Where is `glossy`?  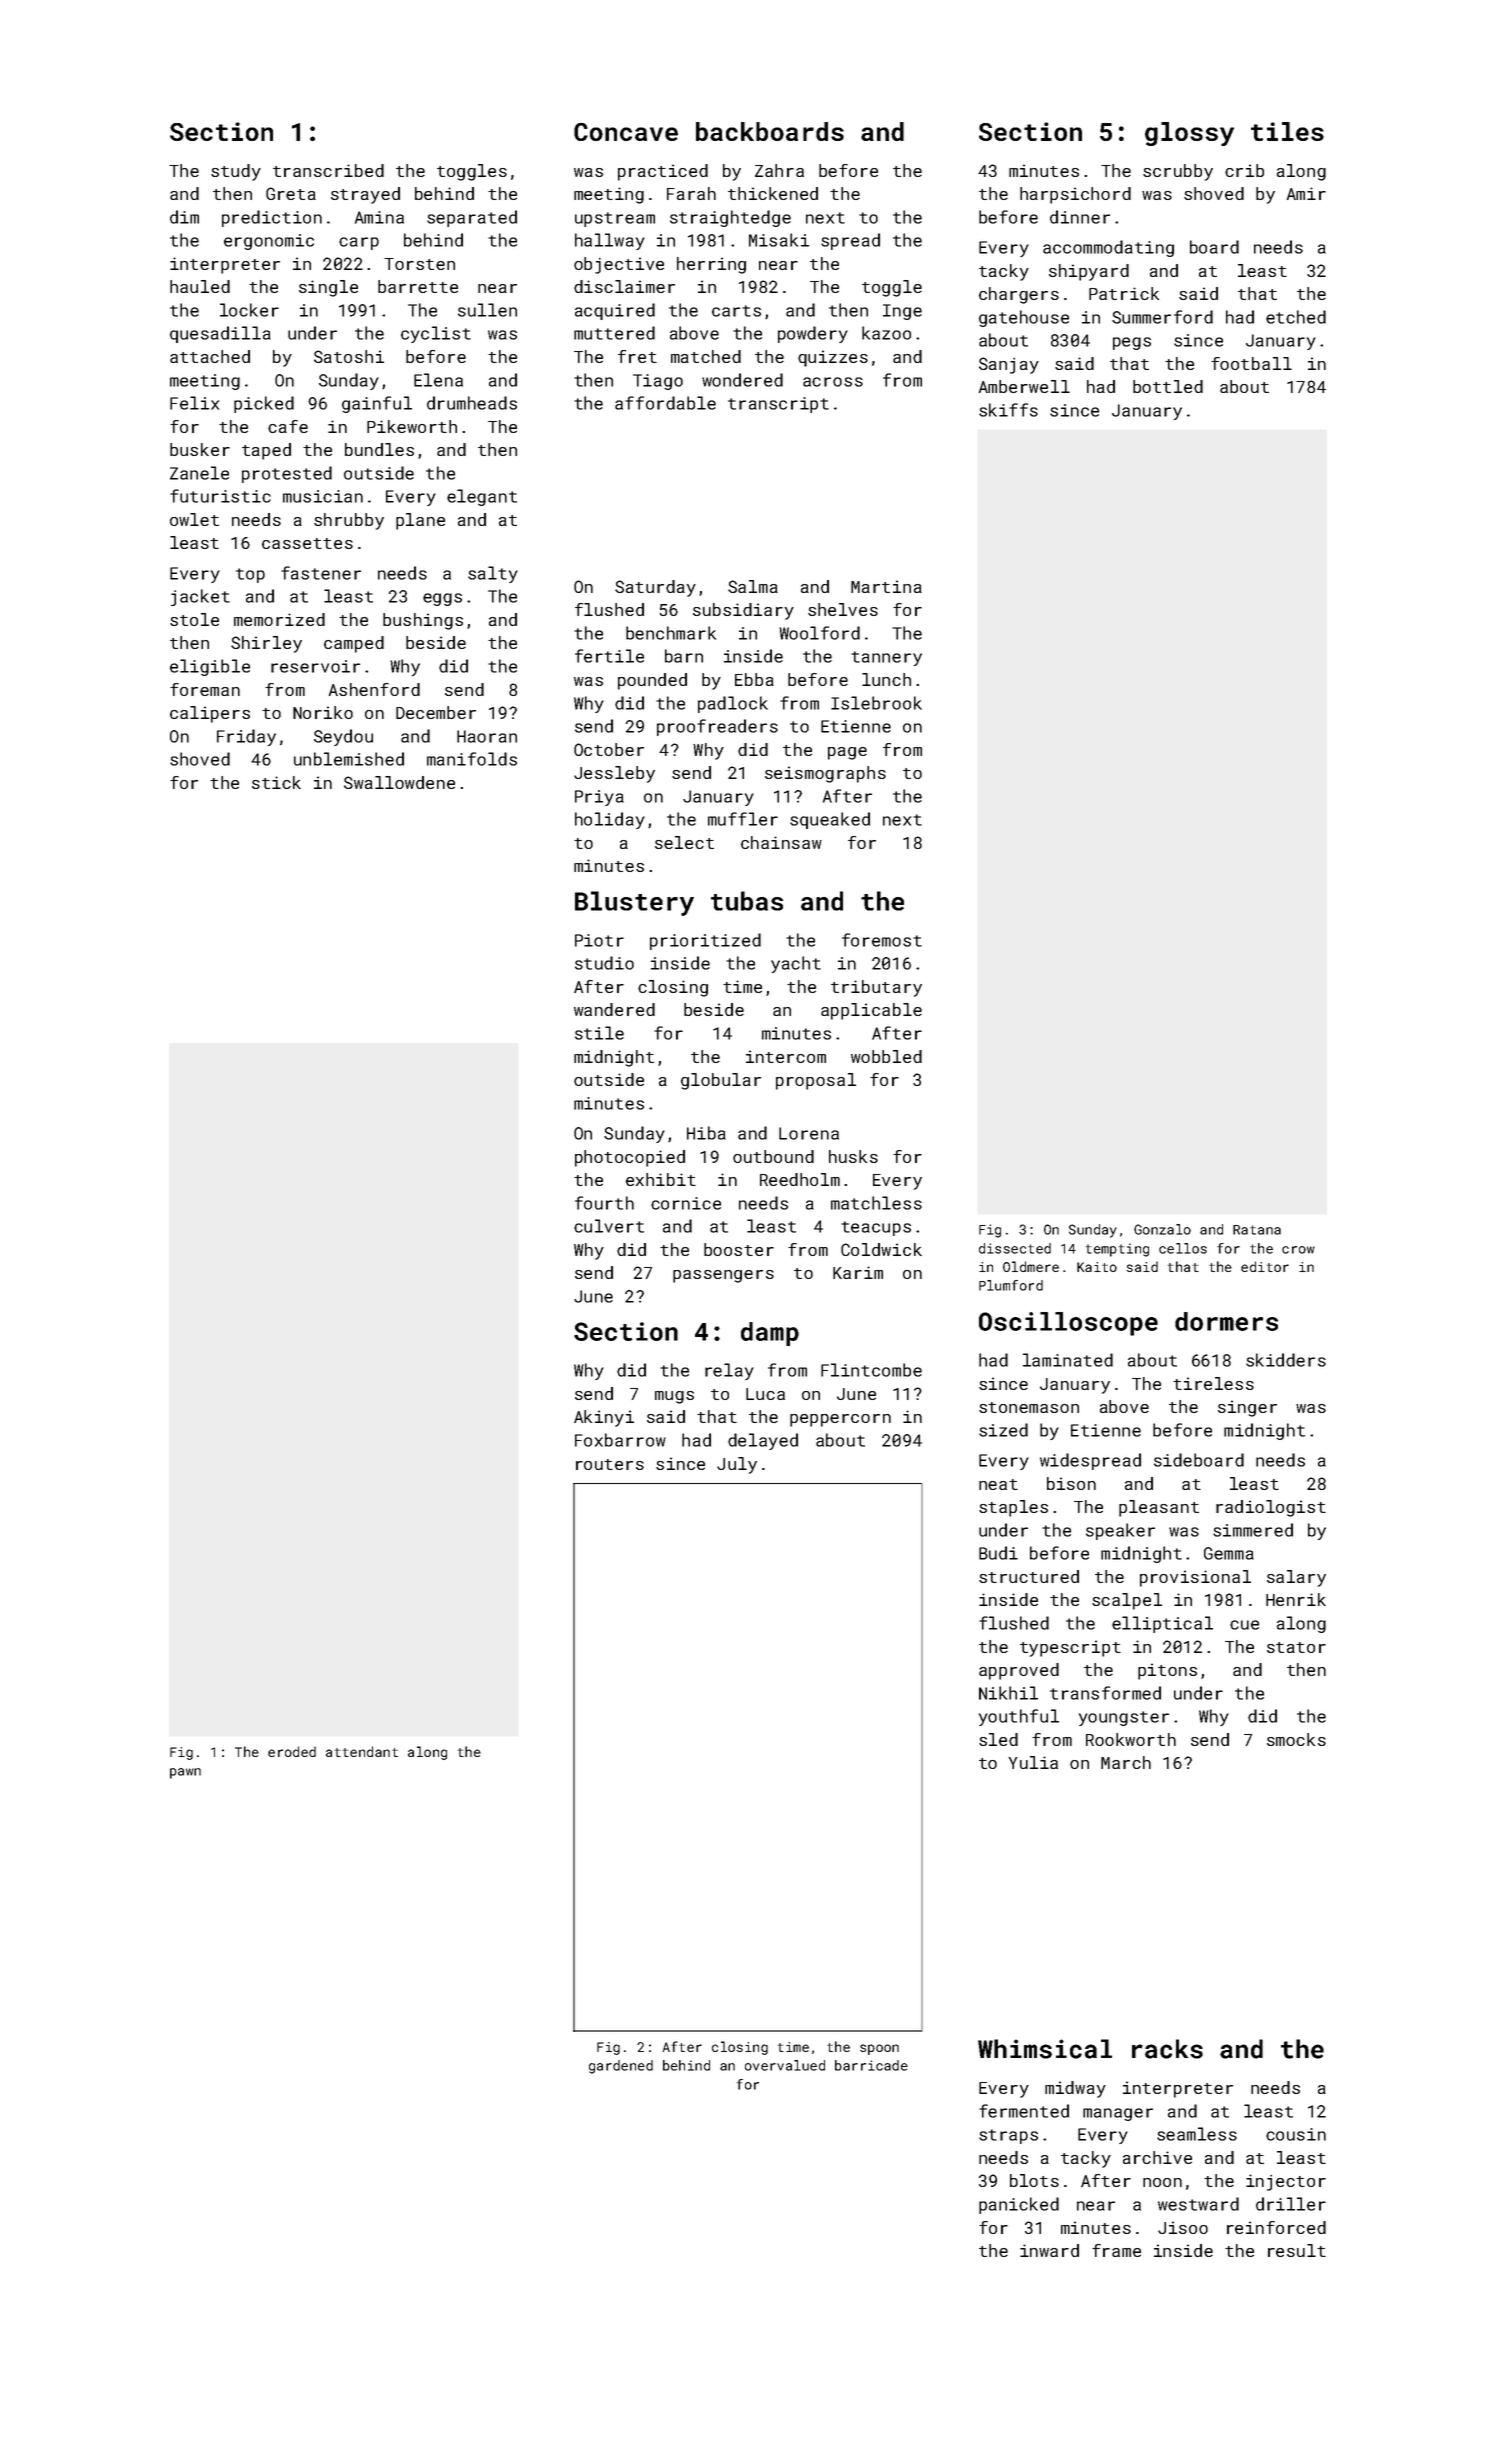 glossy is located at coordinates (1189, 134).
